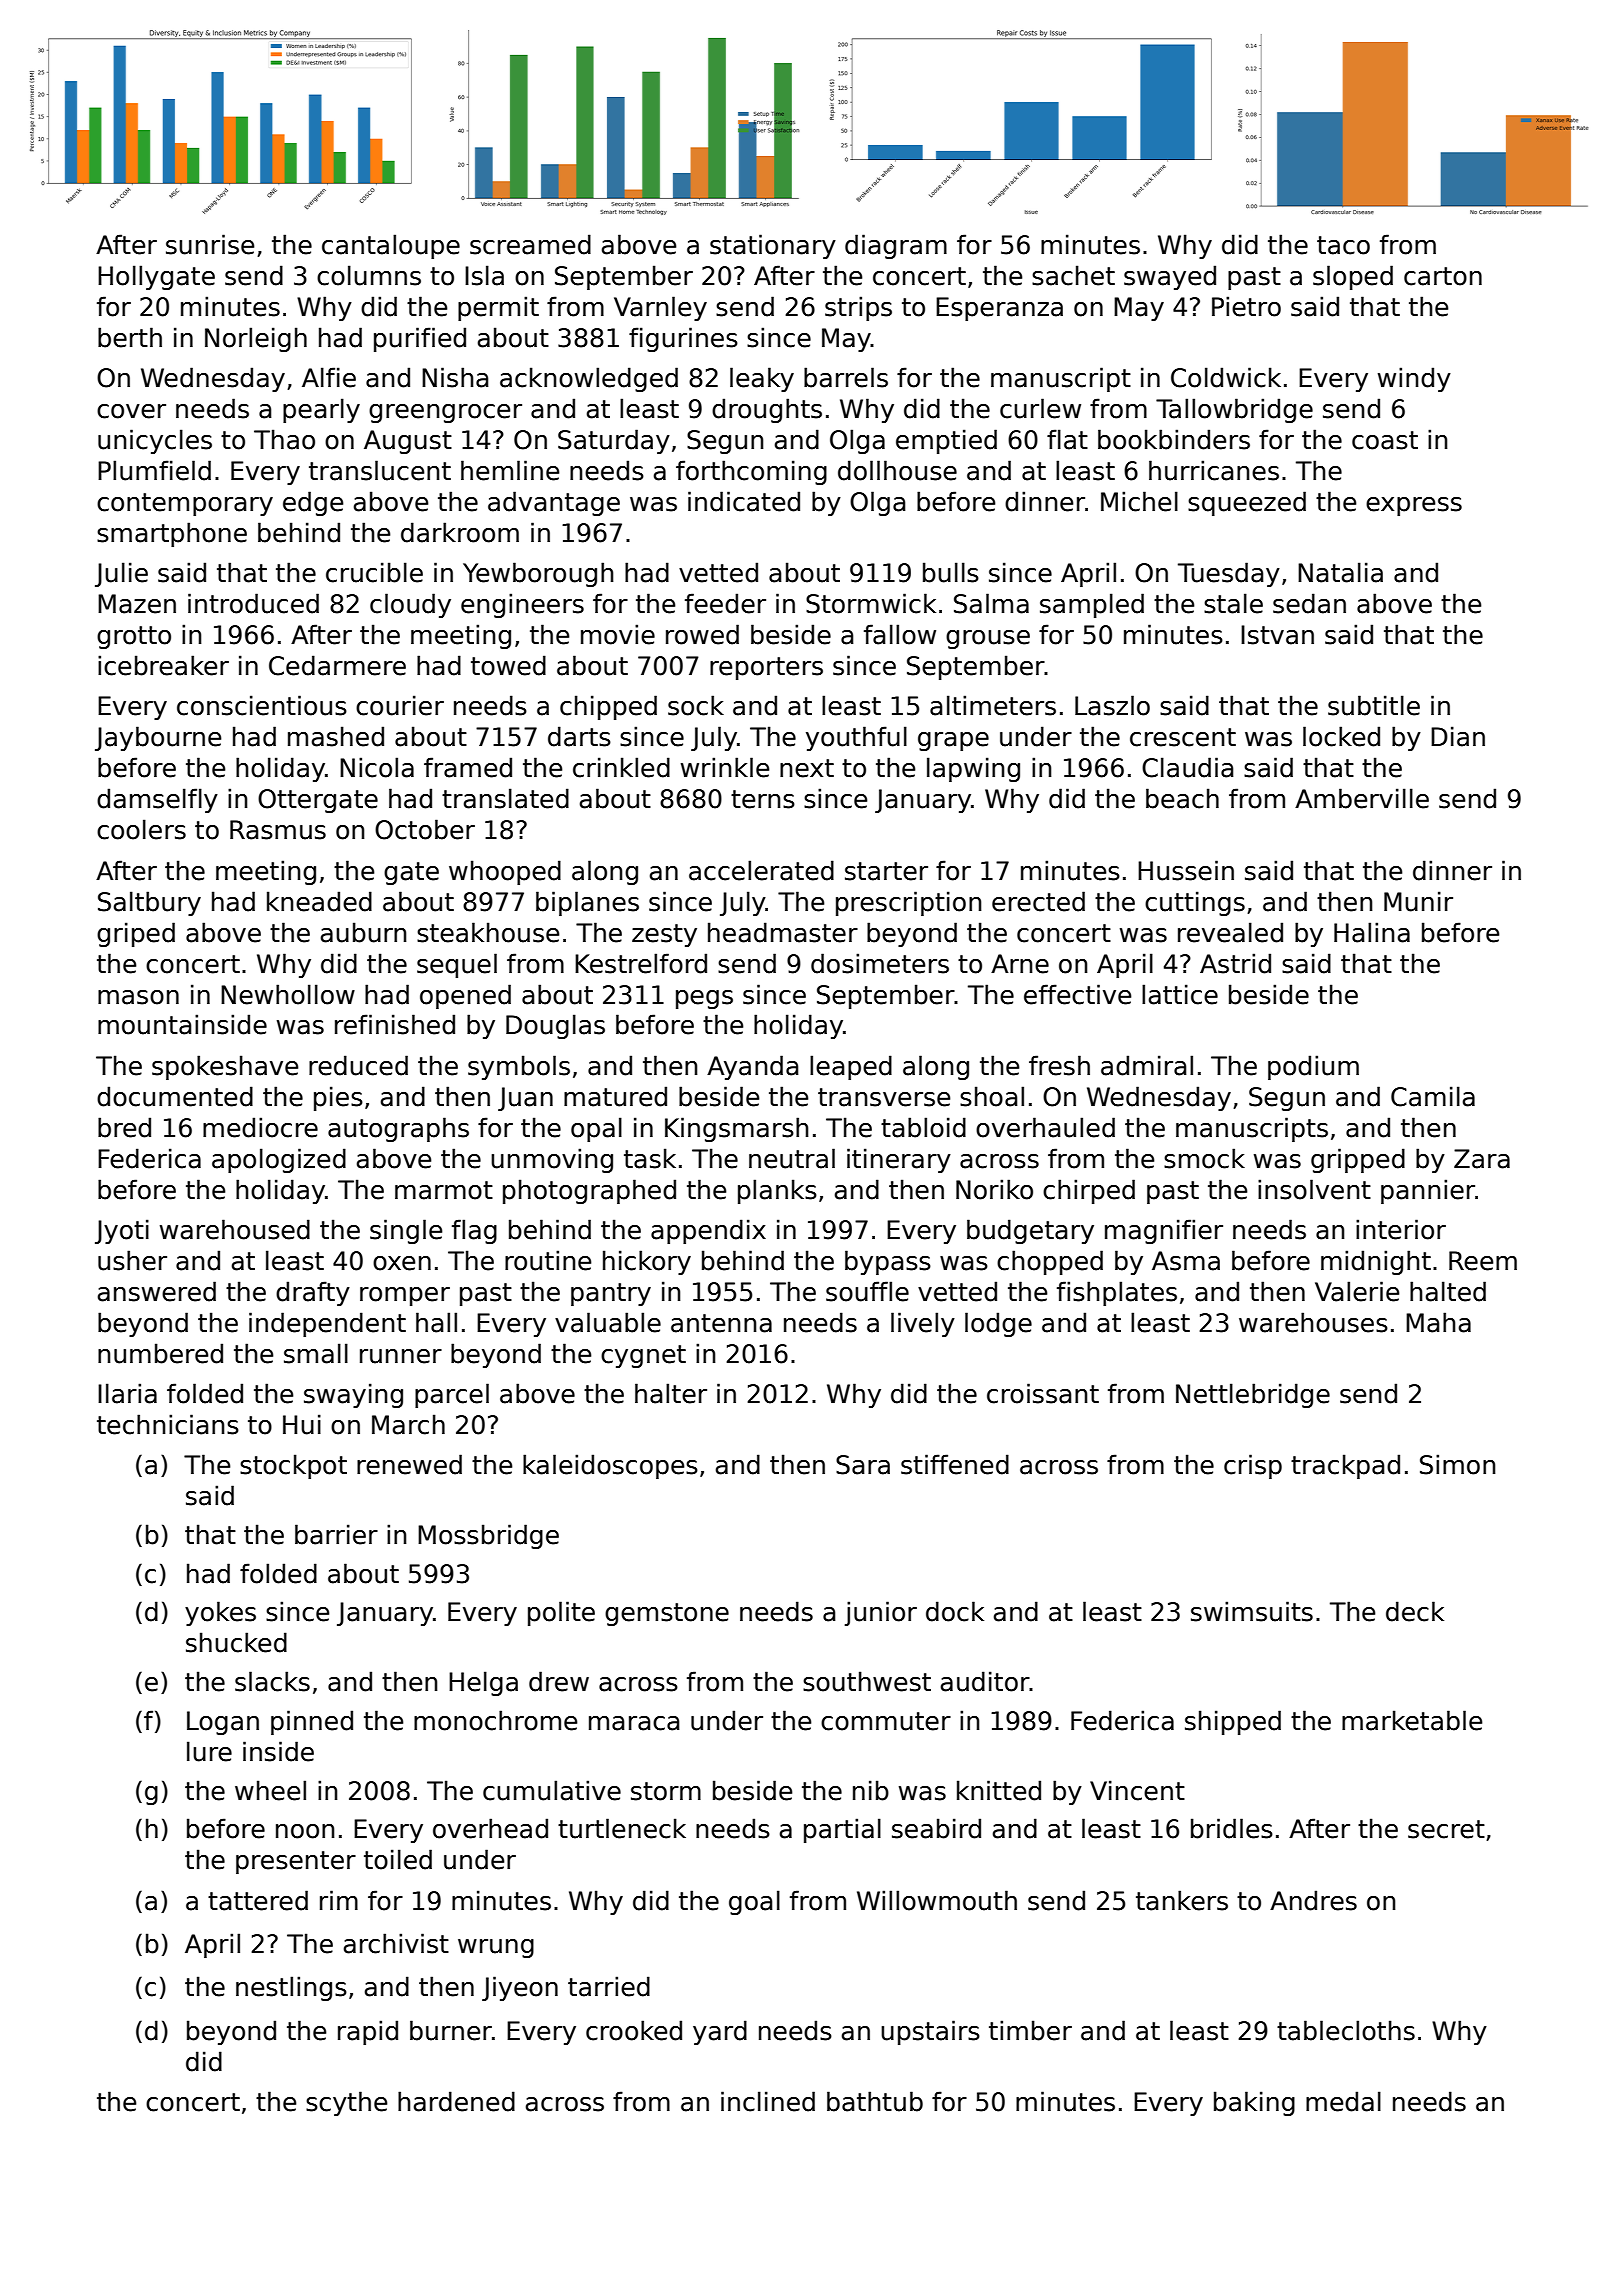 Image resolution: width=1620 pixels, height=2292 pixels. Describe the element at coordinates (1233, 603) in the screenshot. I see `stale` at that location.
